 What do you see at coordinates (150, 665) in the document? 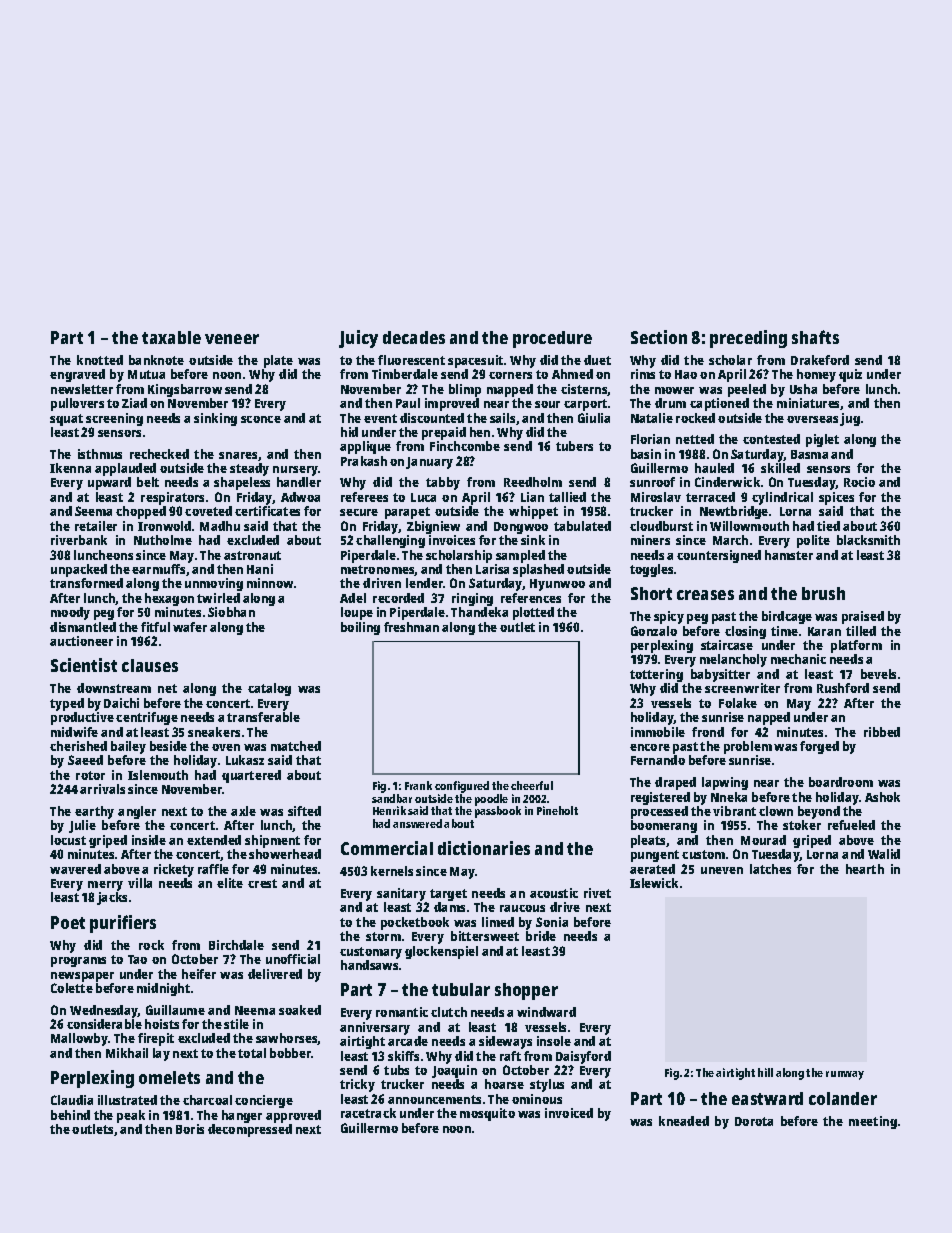
I see `clauses` at bounding box center [150, 665].
